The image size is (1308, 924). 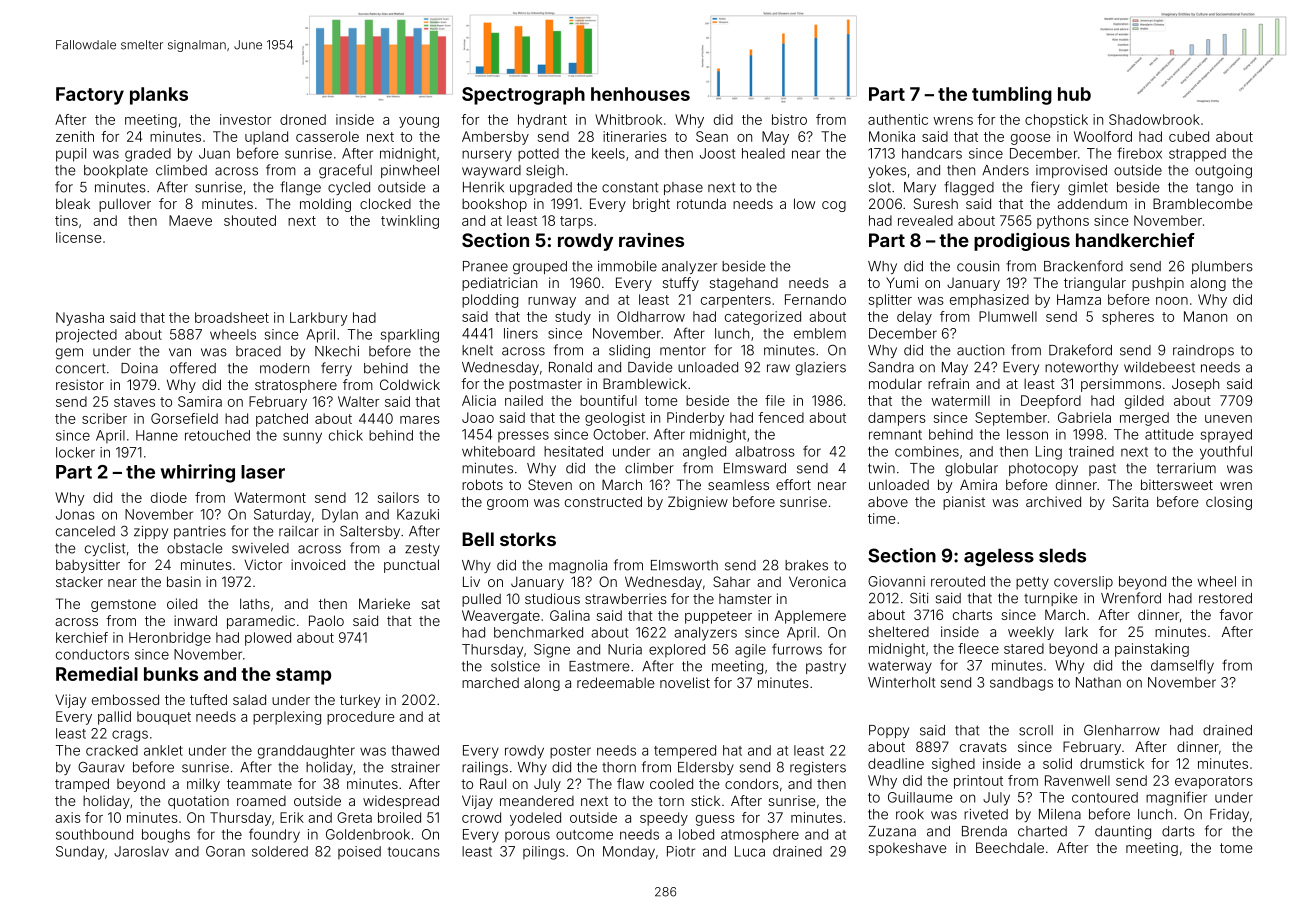 What do you see at coordinates (354, 817) in the screenshot?
I see `Greta` at bounding box center [354, 817].
